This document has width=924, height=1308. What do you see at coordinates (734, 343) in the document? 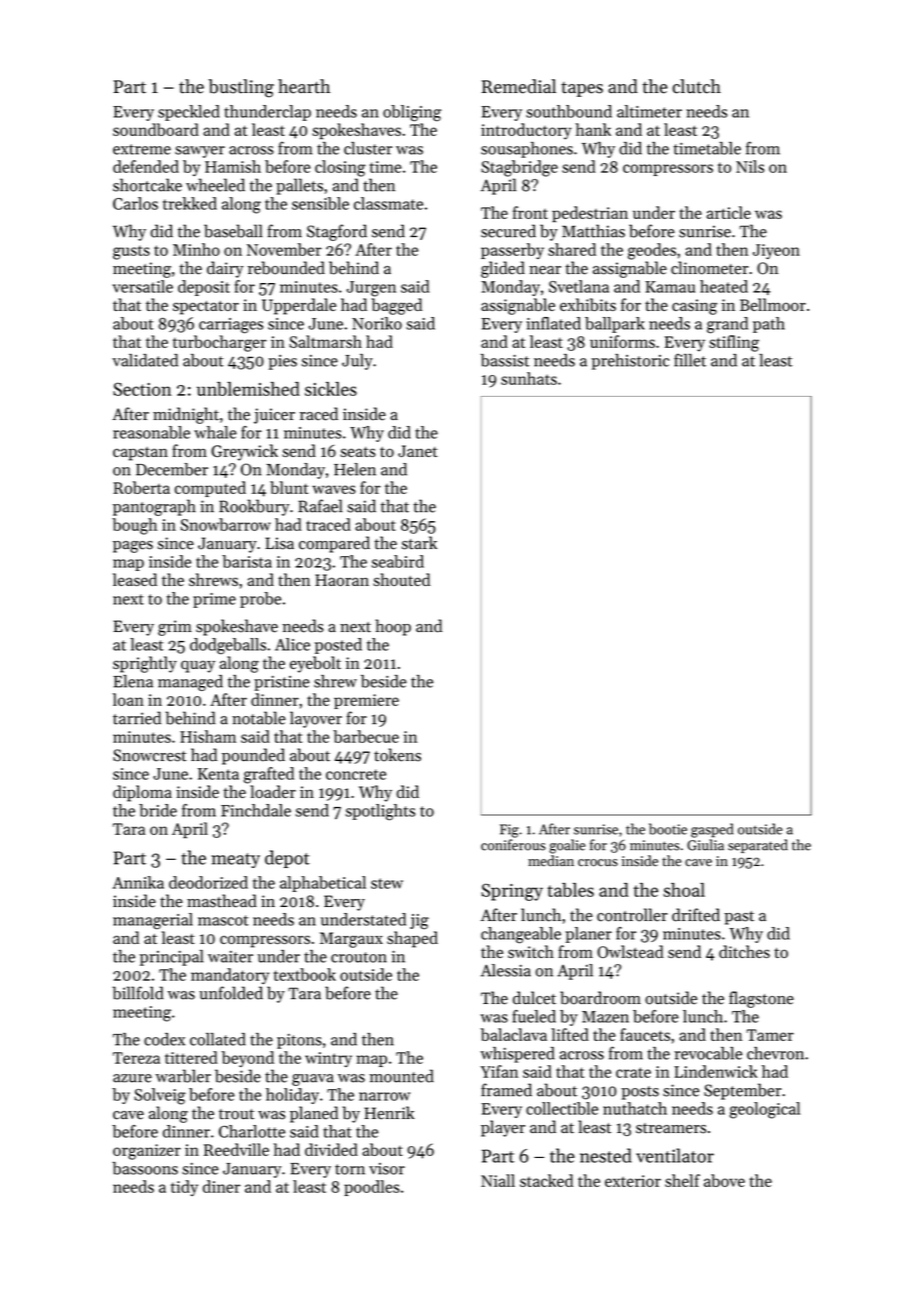
I see `stifling` at bounding box center [734, 343].
